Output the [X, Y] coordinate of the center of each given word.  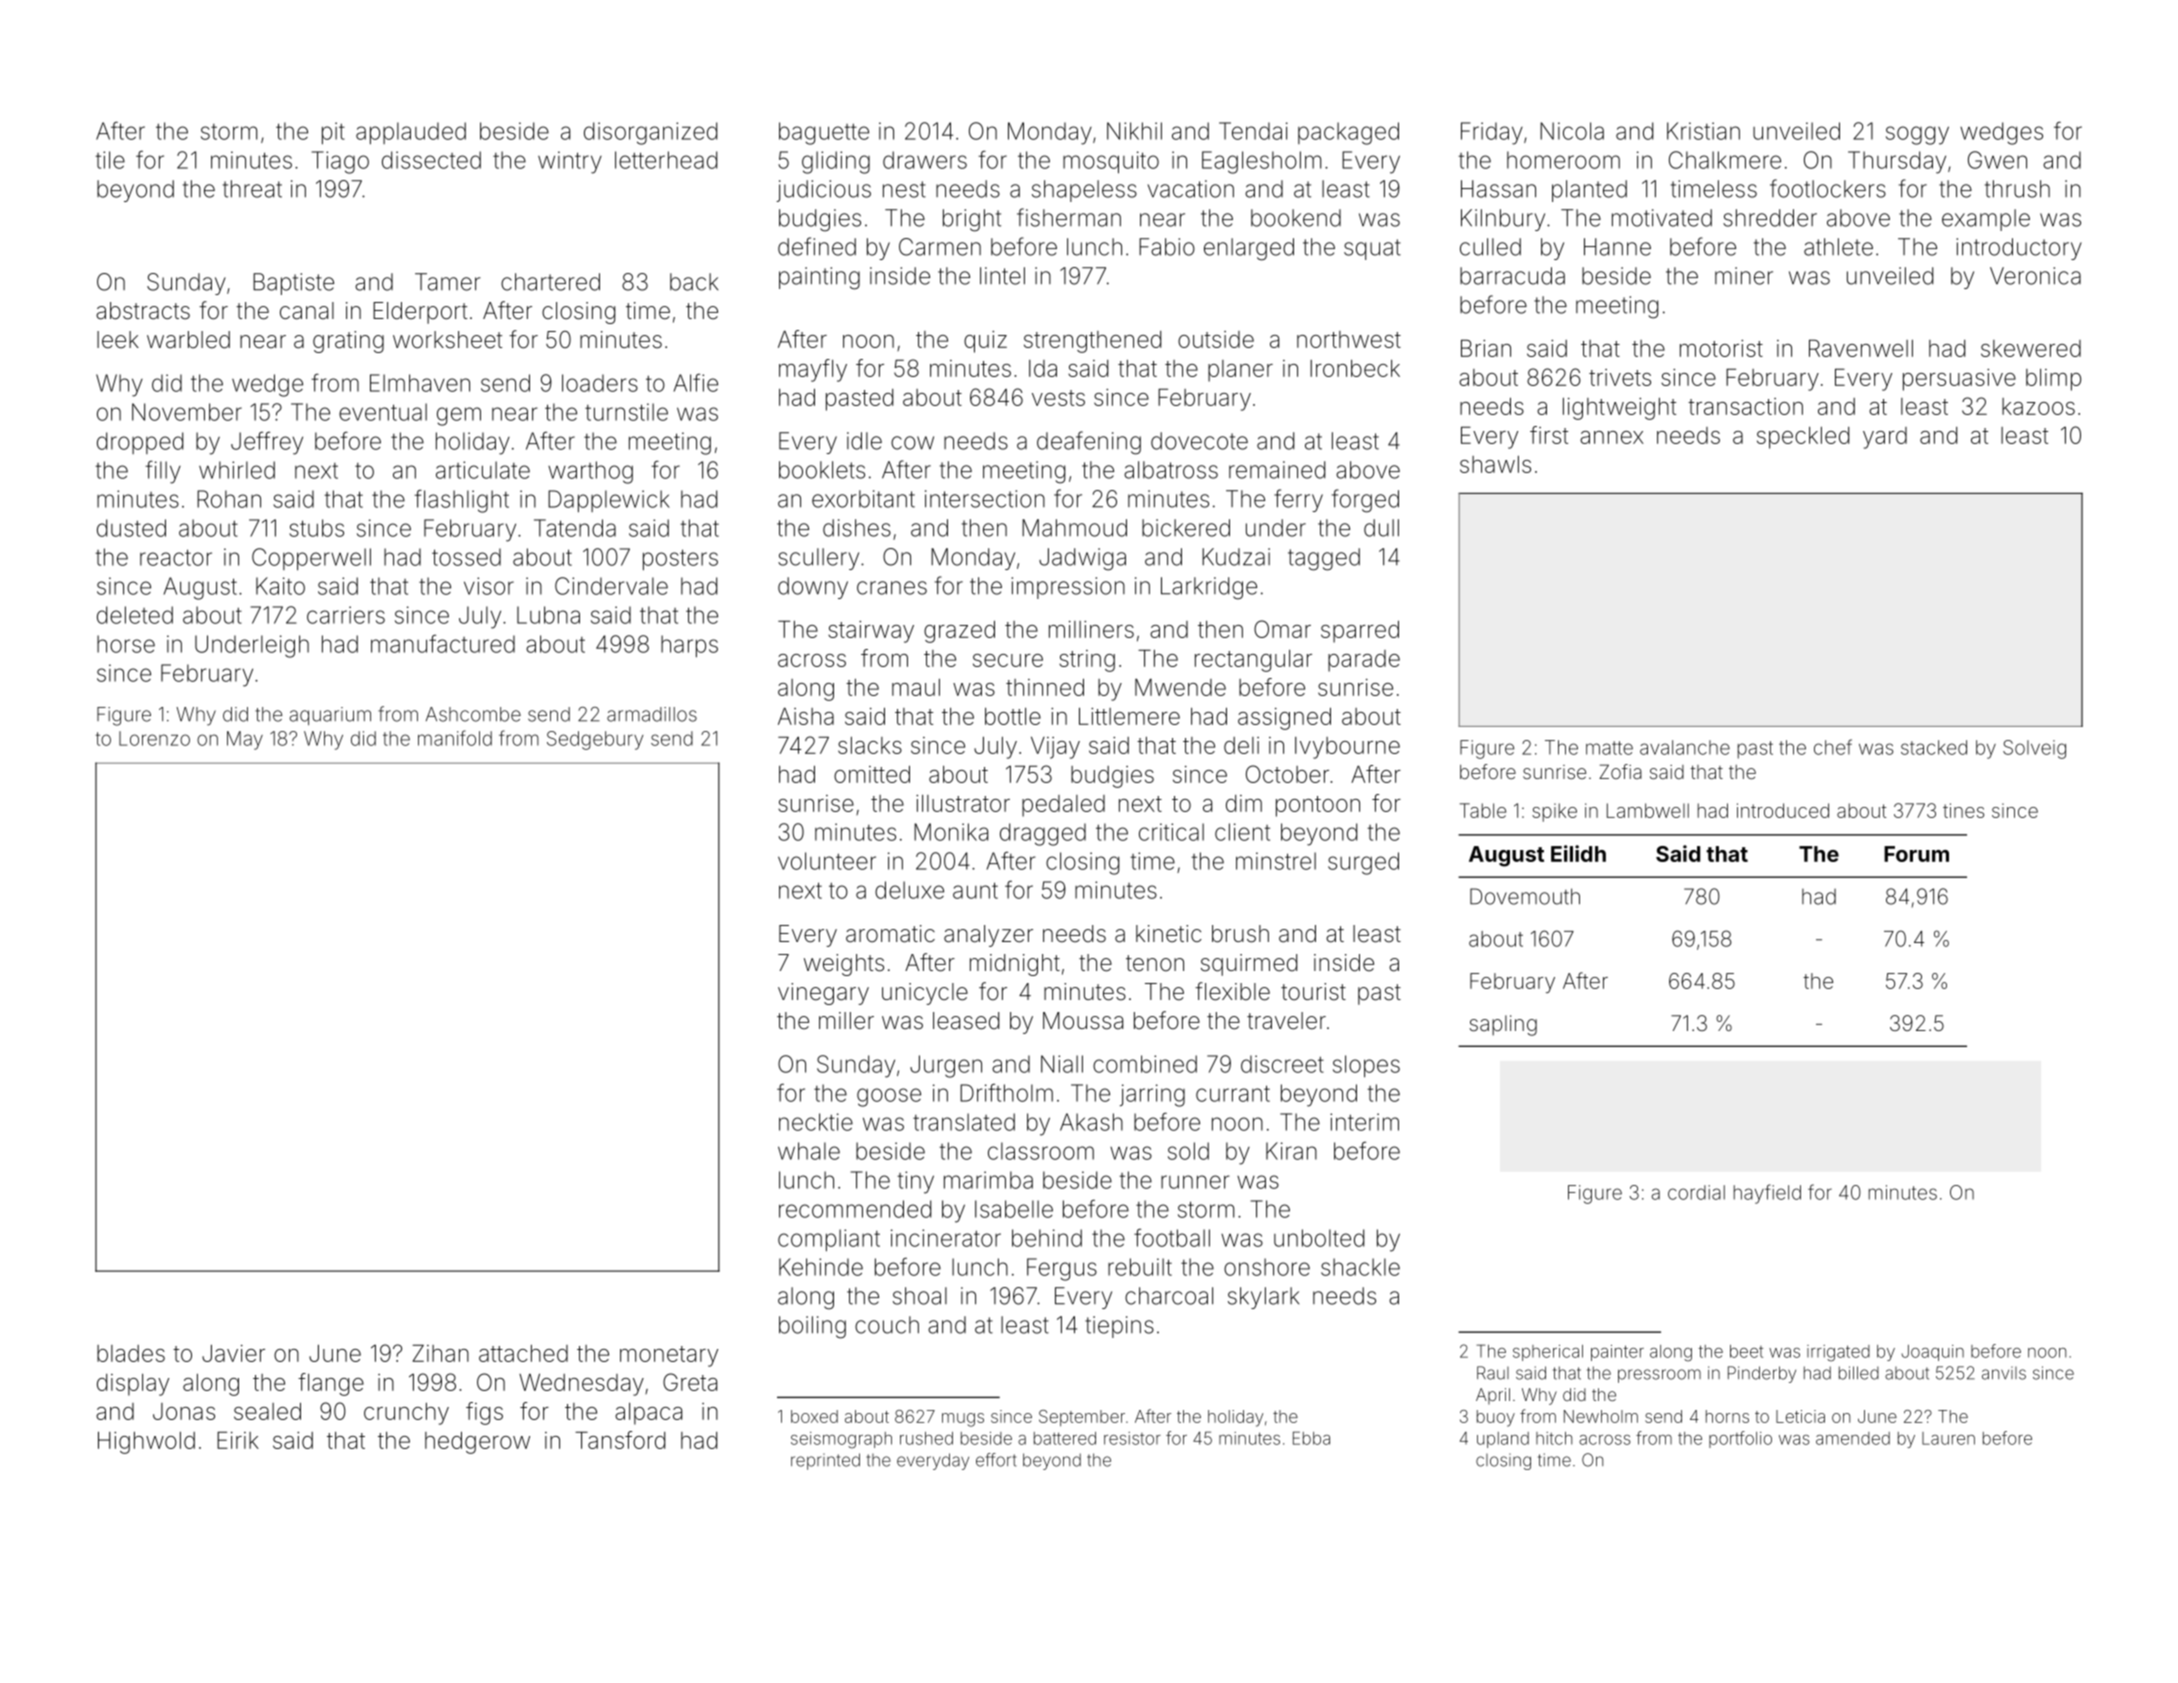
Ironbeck [1355, 368]
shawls [1495, 464]
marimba [988, 1180]
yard [1885, 438]
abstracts [143, 311]
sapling [1503, 1025]
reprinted [825, 1461]
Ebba [1311, 1438]
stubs [316, 528]
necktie [816, 1122]
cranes [892, 588]
